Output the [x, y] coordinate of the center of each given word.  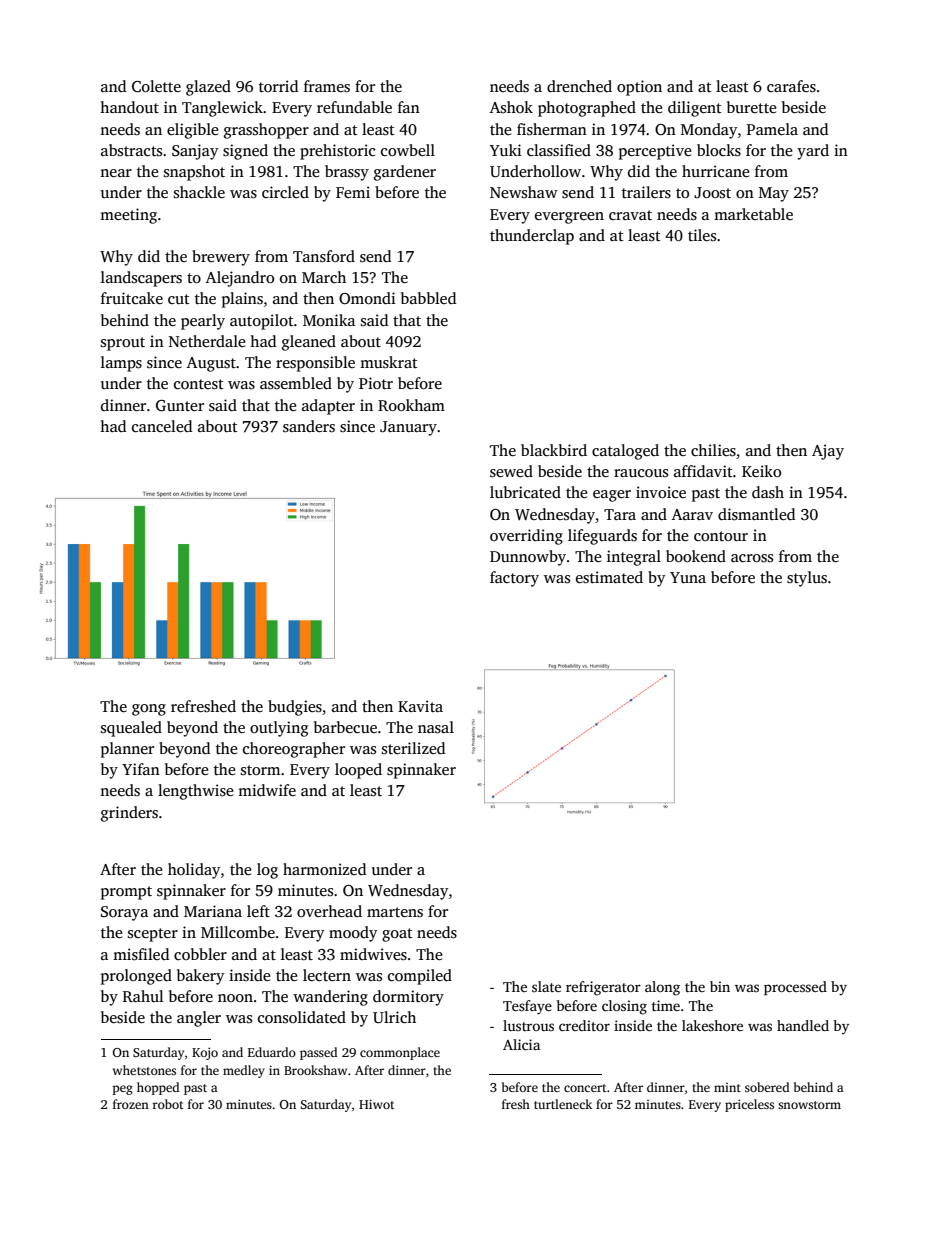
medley [244, 1071]
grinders [129, 814]
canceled [162, 426]
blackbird [554, 450]
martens [395, 912]
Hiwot [376, 1104]
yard [813, 152]
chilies [713, 450]
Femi [353, 192]
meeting [128, 216]
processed [795, 988]
